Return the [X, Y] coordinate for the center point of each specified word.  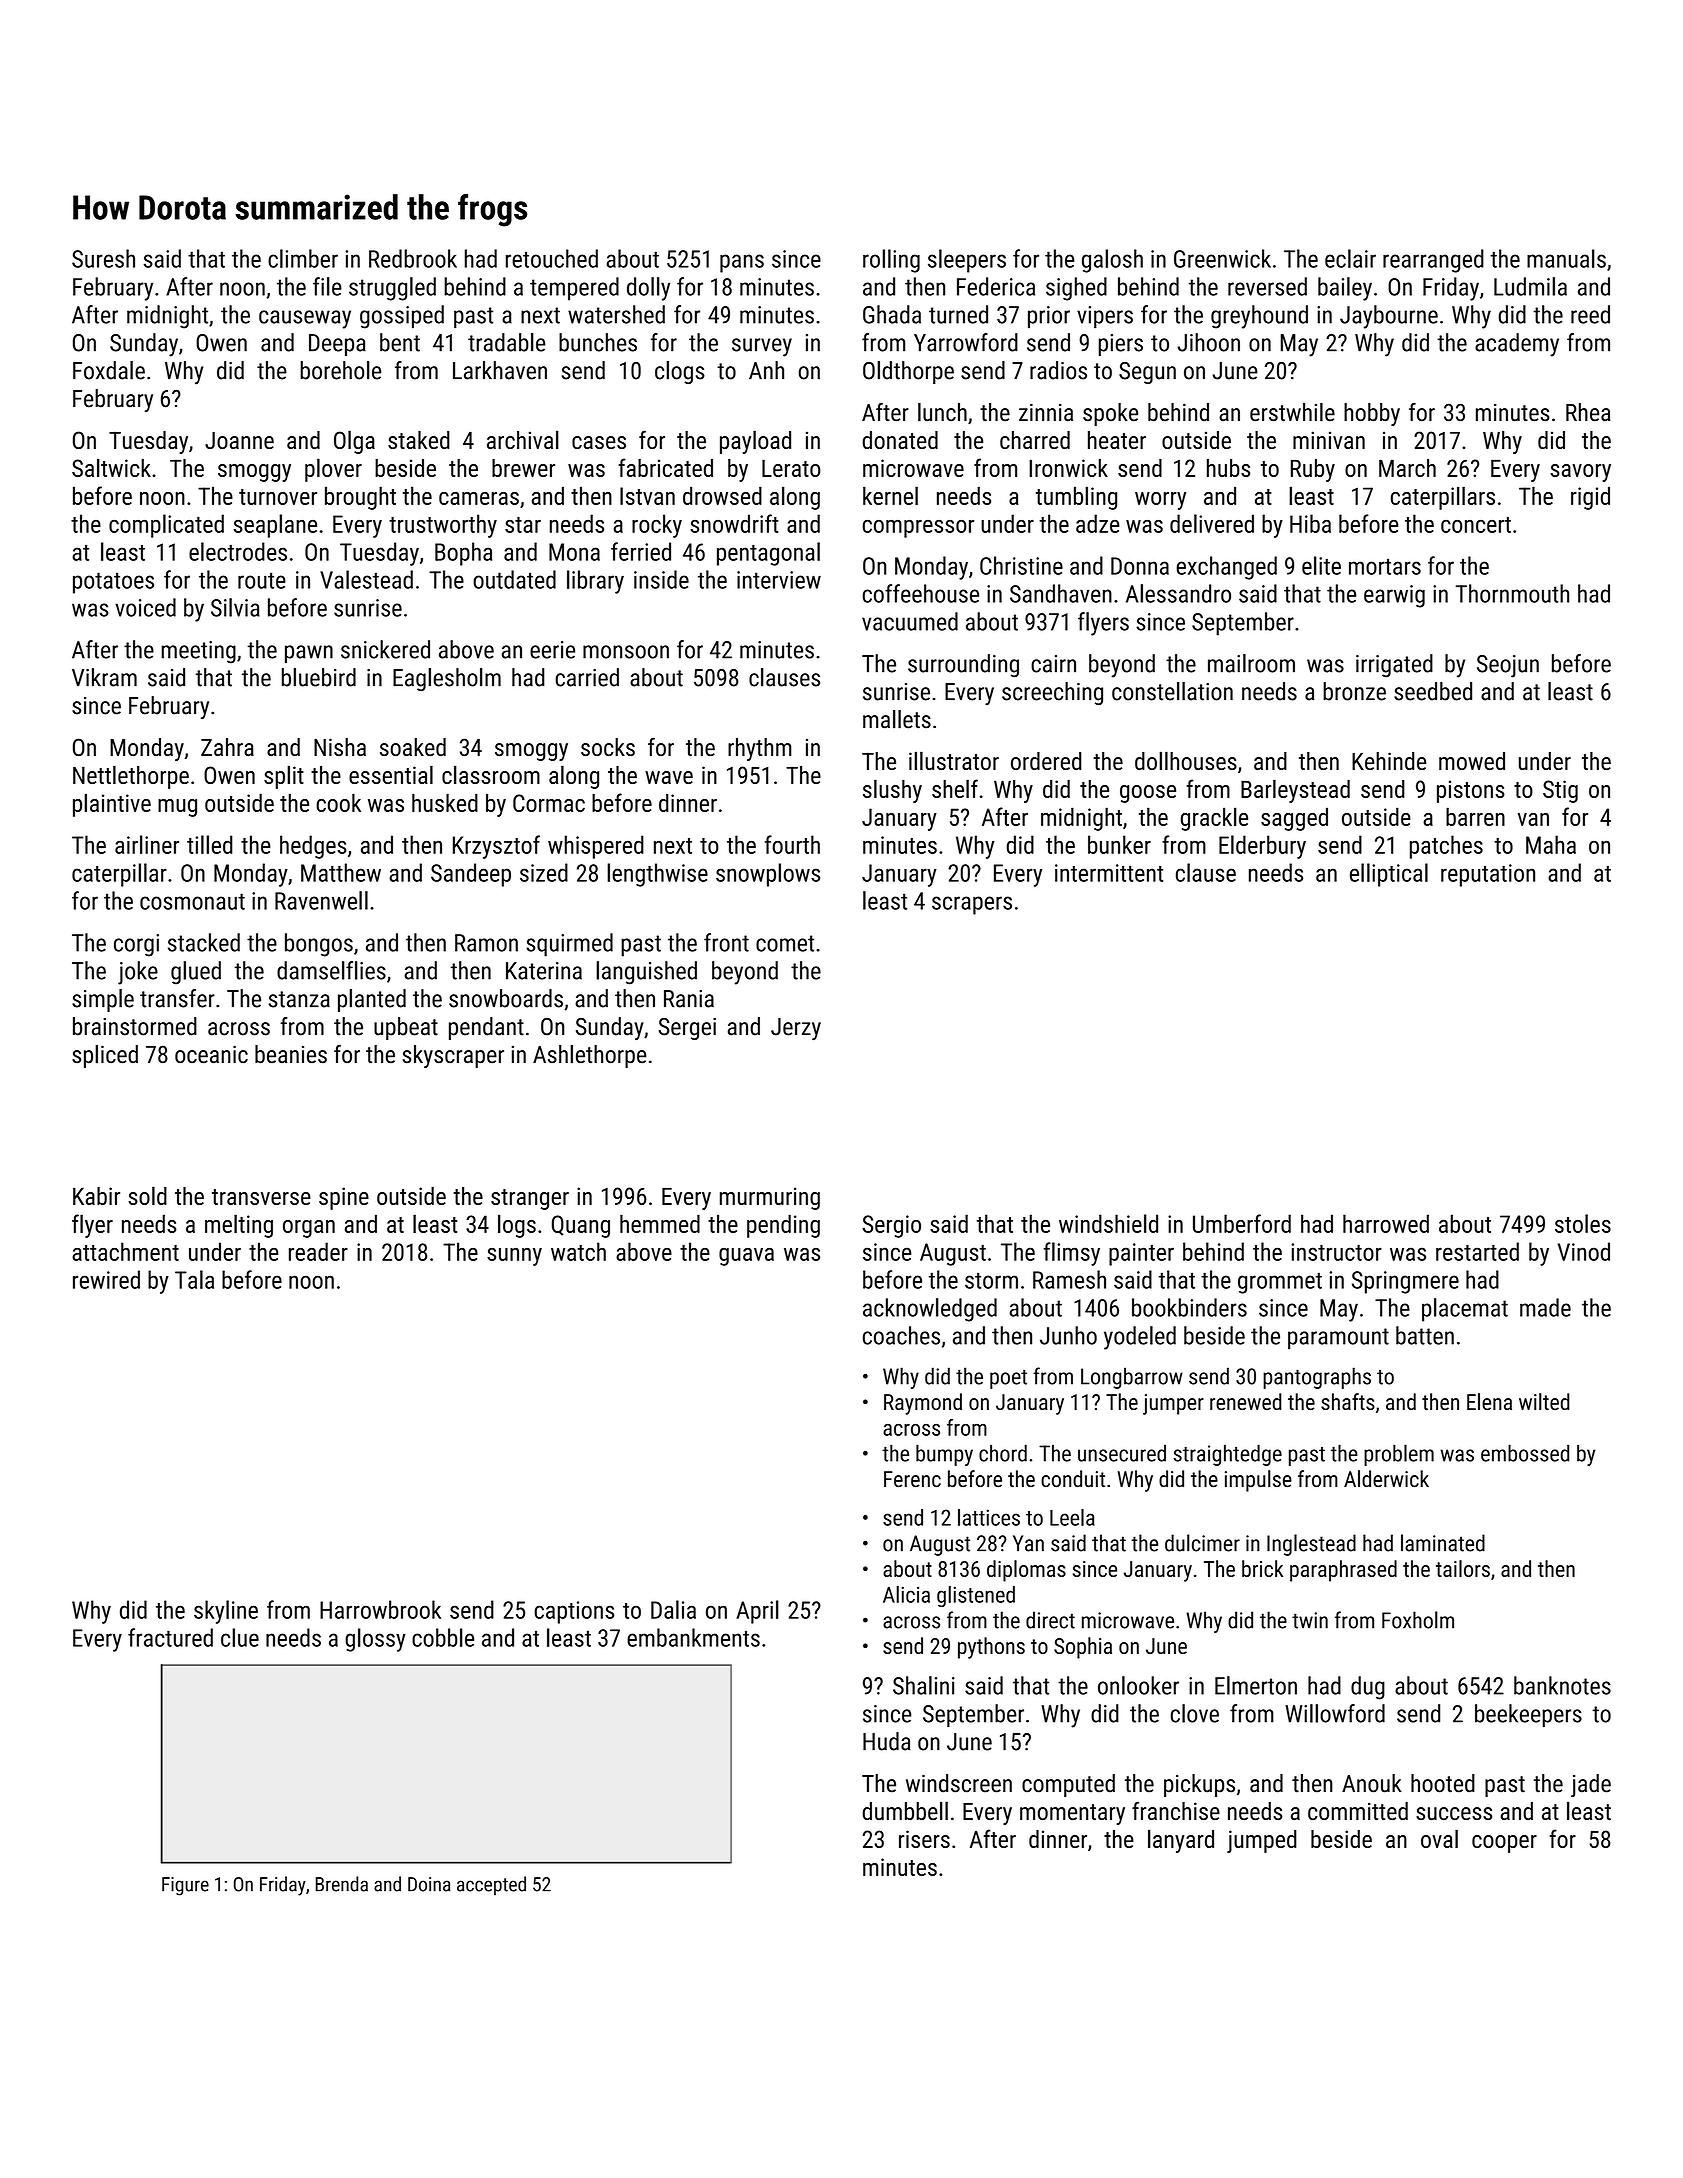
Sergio [891, 1226]
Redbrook [413, 258]
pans [742, 263]
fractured [170, 1637]
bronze [1354, 691]
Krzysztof [496, 847]
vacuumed [910, 621]
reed [1590, 314]
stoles [1583, 1223]
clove [1195, 1713]
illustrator [954, 760]
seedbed [1433, 691]
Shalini [924, 1685]
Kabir [96, 1196]
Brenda [342, 1884]
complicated [166, 526]
